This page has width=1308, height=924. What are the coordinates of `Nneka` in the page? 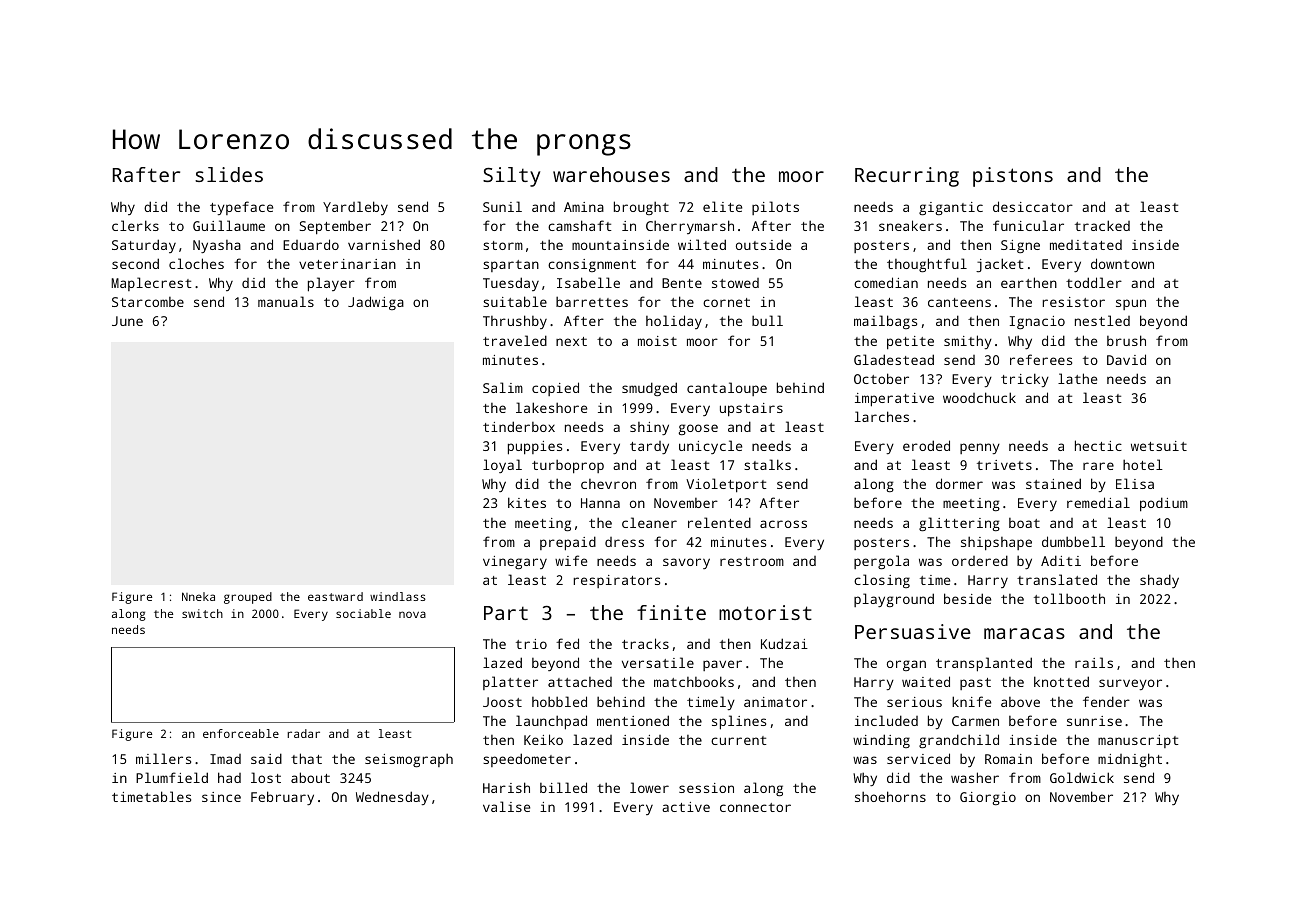 It's located at (198, 596).
